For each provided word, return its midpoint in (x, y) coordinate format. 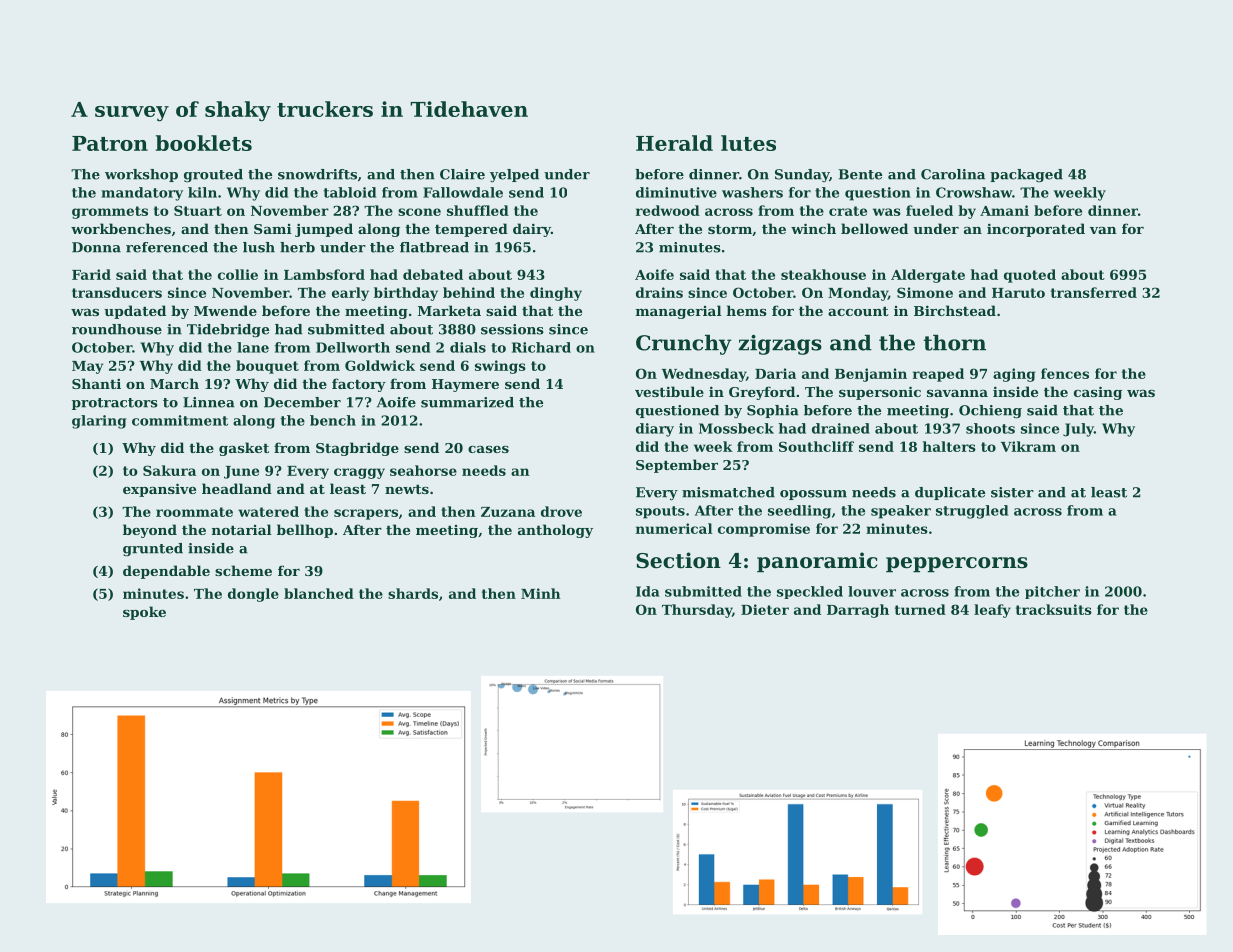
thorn (955, 342)
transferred (1094, 292)
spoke (144, 613)
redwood (668, 210)
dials (468, 347)
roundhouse (117, 329)
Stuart (198, 210)
